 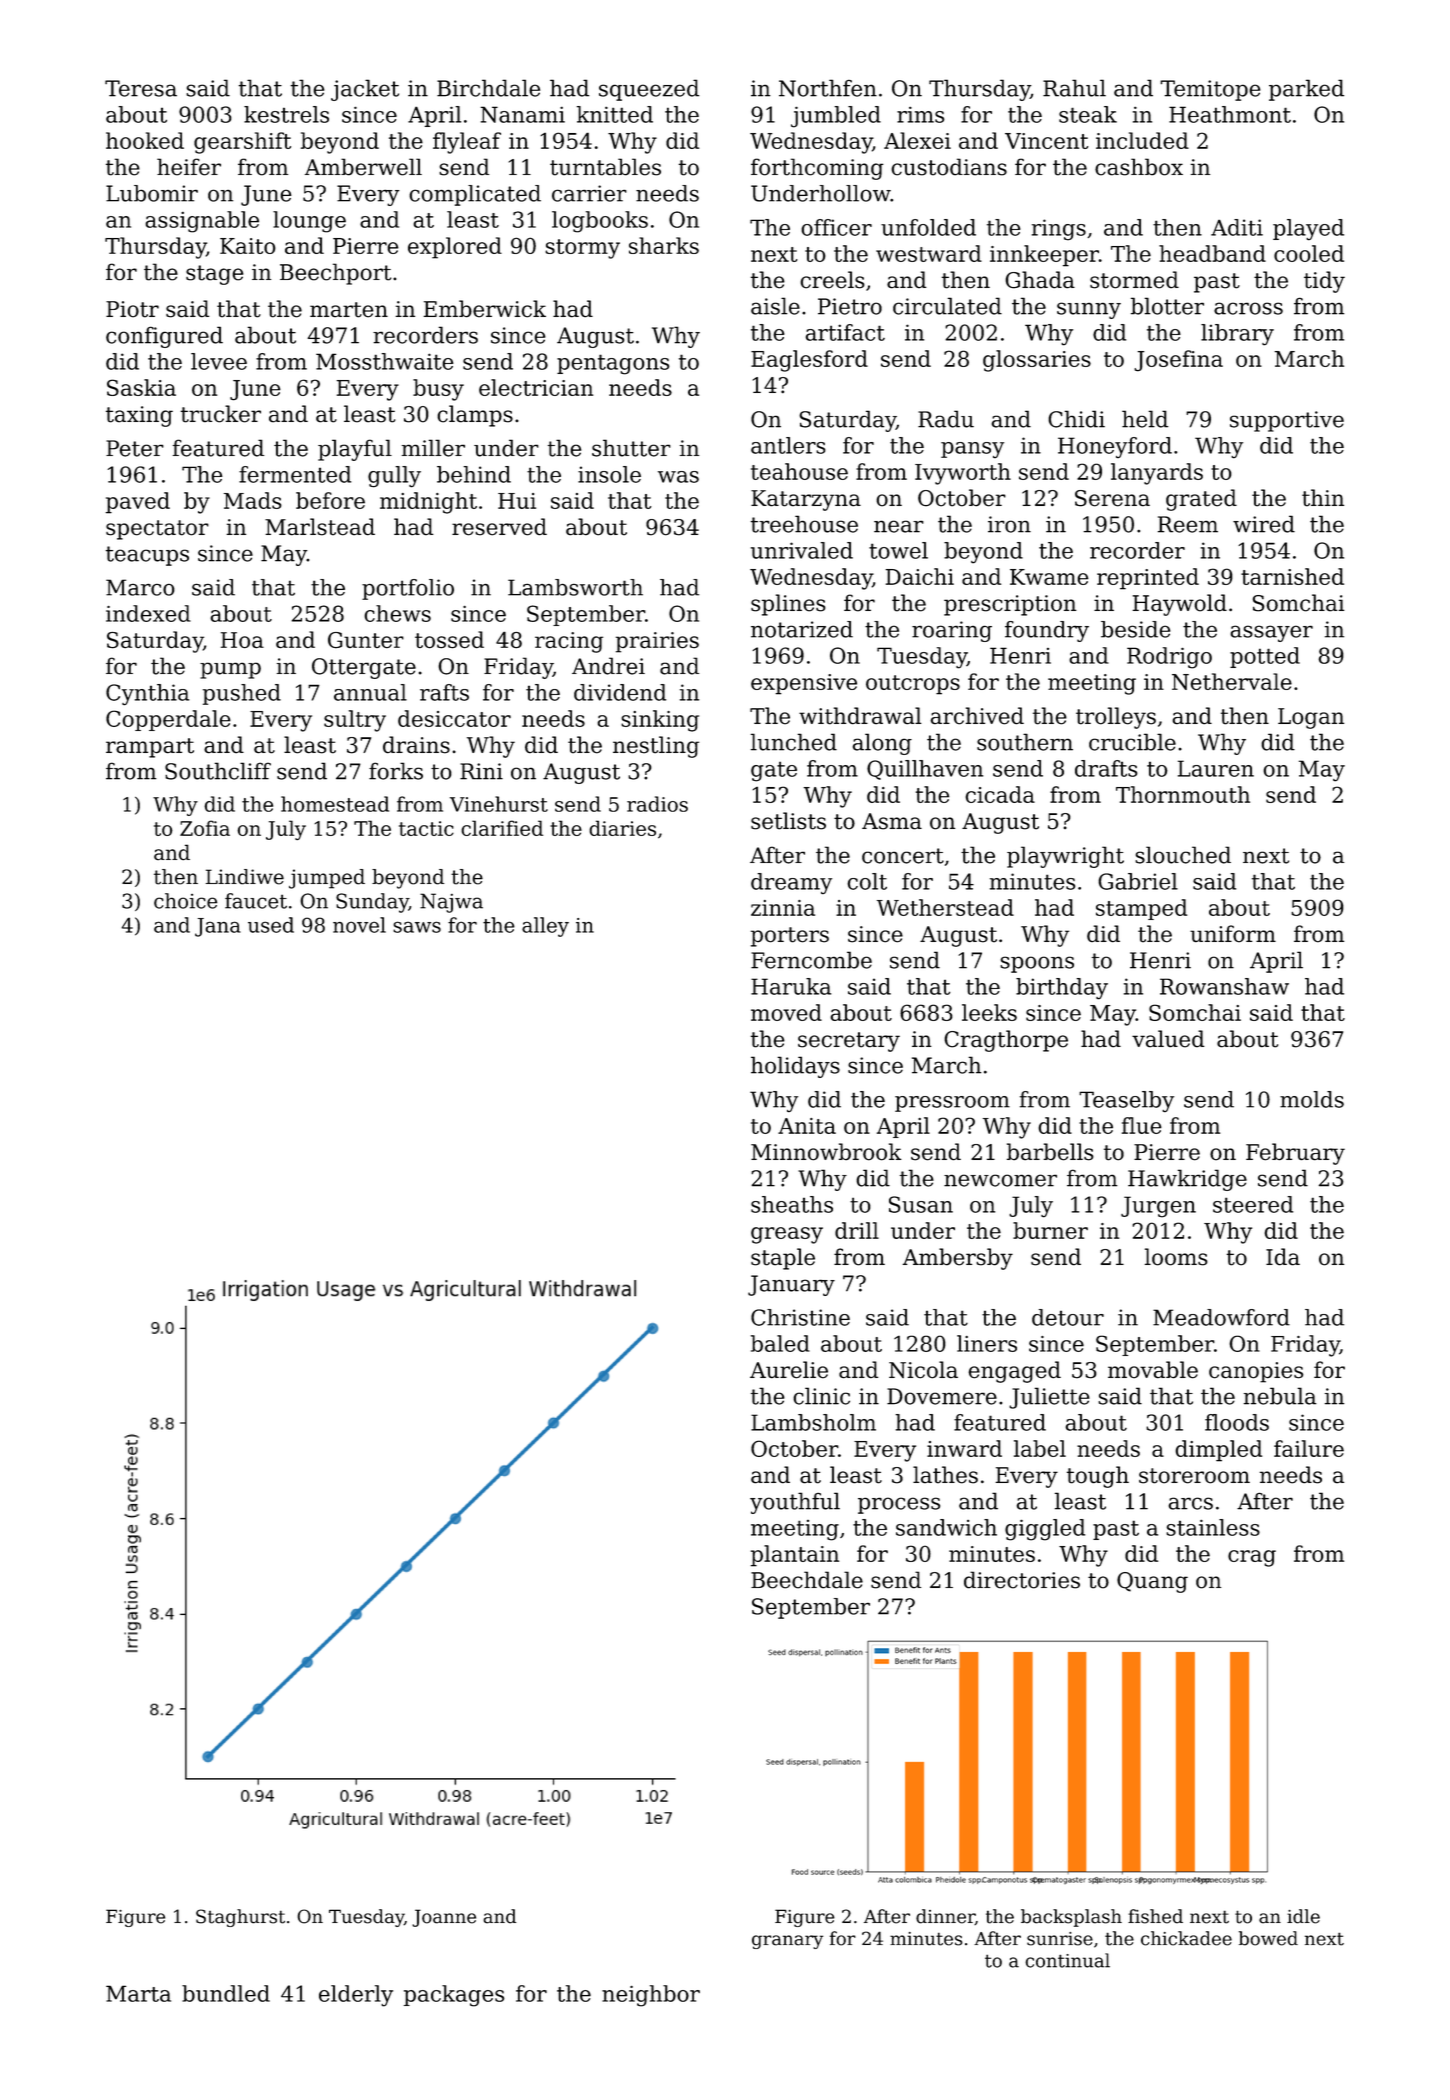 What do you see at coordinates (185, 901) in the image?
I see `choice` at bounding box center [185, 901].
